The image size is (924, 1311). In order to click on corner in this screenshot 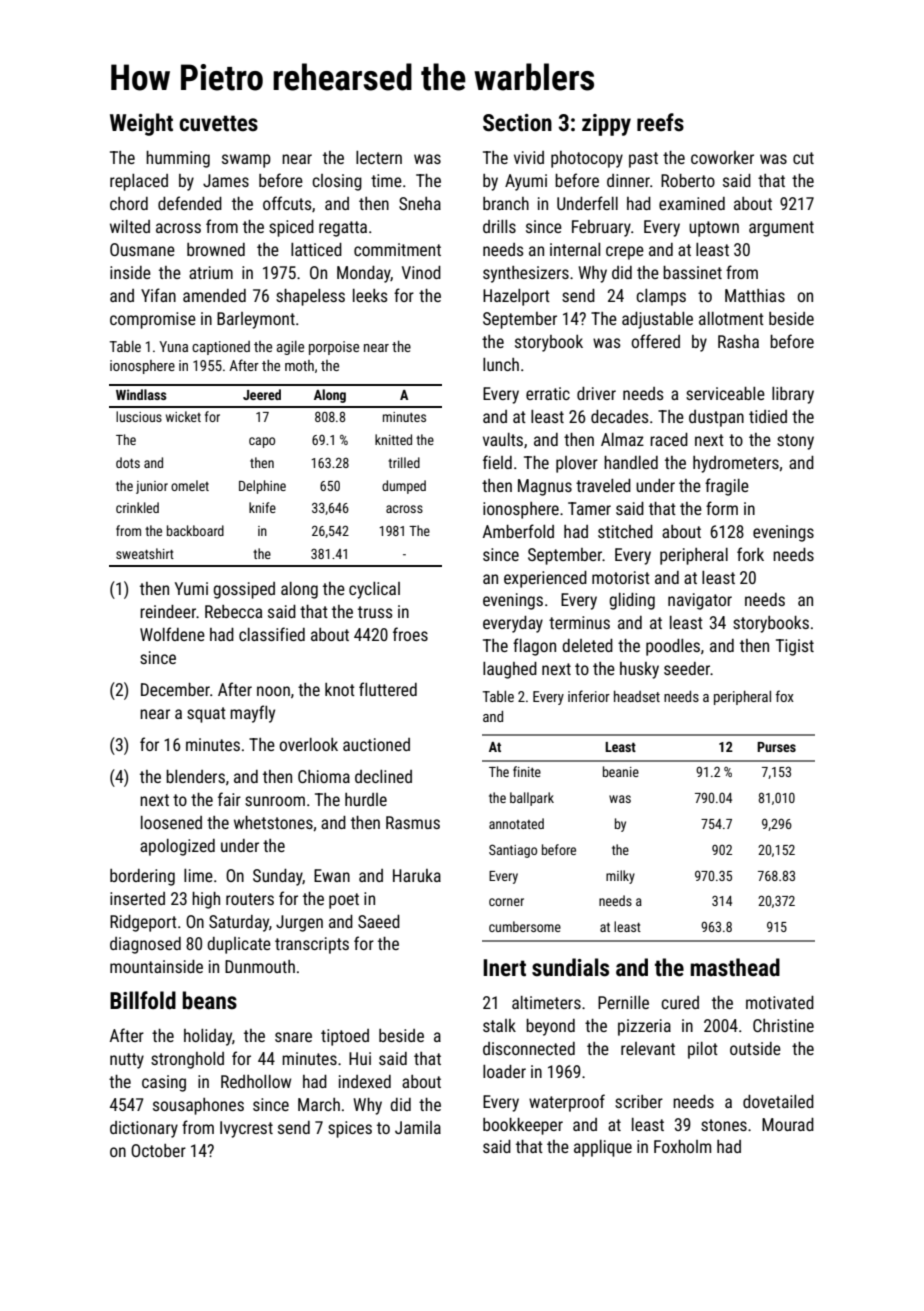, I will do `click(506, 902)`.
